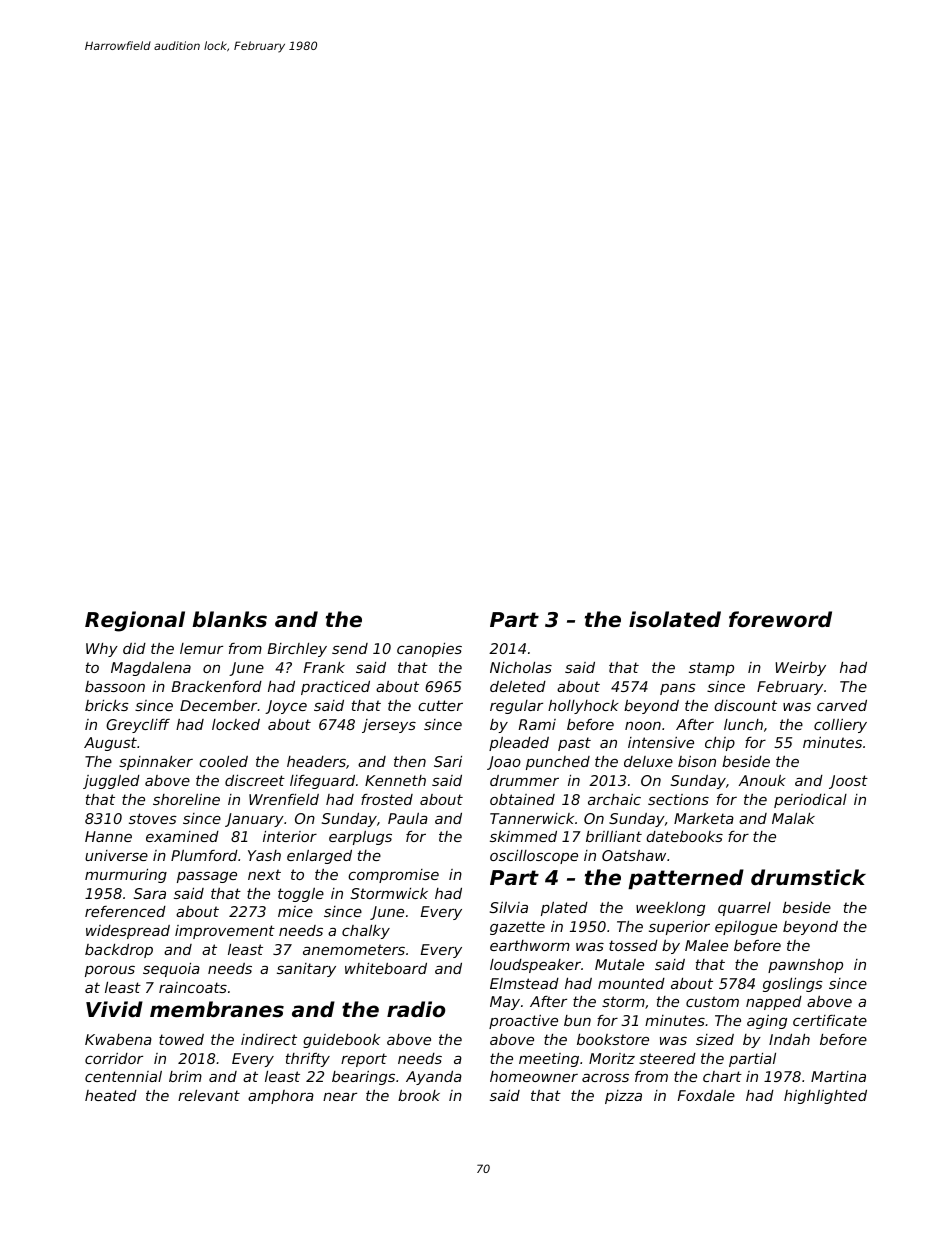 Image resolution: width=952 pixels, height=1233 pixels. I want to click on drumstick, so click(808, 877).
